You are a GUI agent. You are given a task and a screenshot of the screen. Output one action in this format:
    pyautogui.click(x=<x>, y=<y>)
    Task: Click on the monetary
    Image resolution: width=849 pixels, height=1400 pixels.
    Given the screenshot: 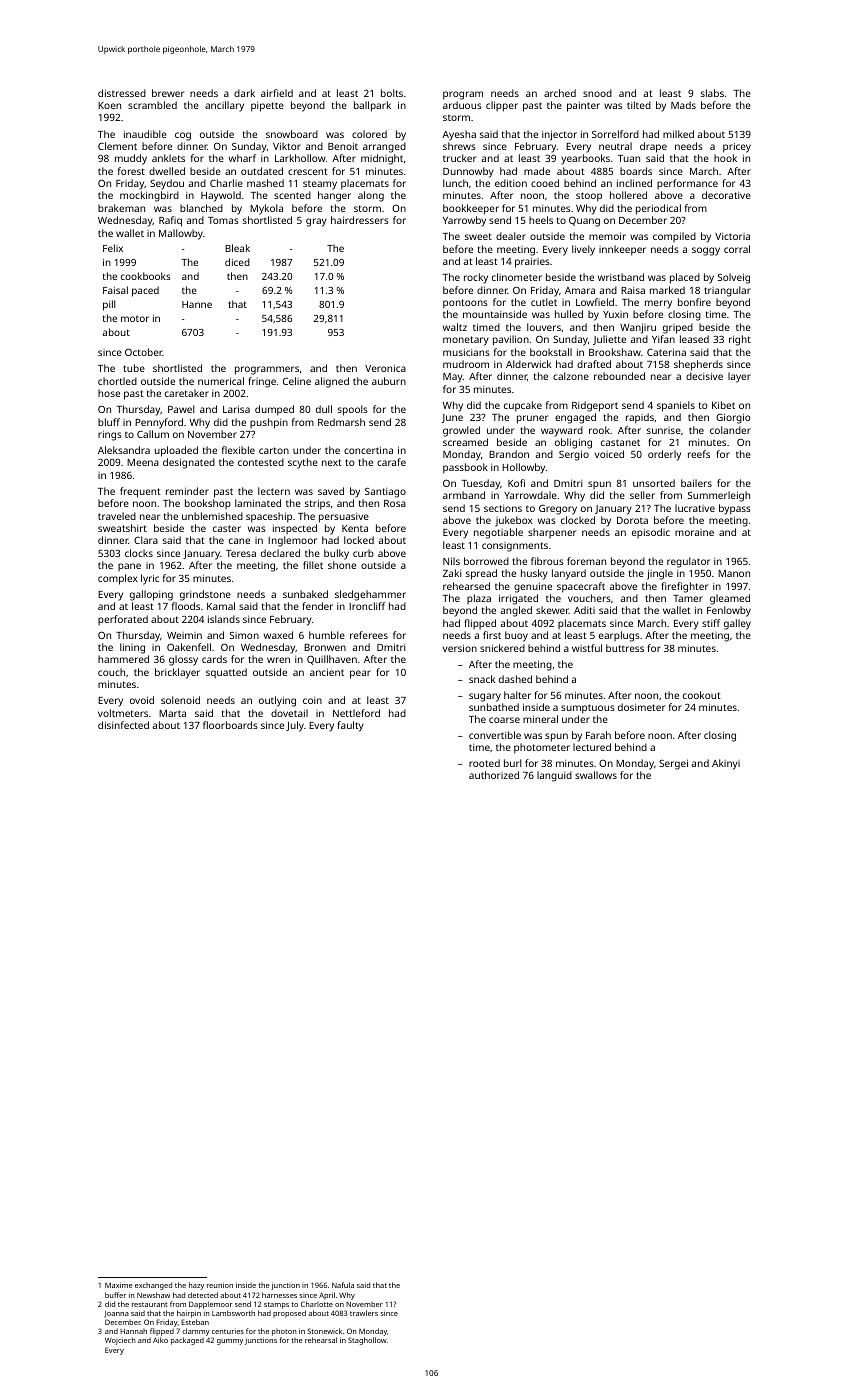 What is the action you would take?
    pyautogui.click(x=466, y=341)
